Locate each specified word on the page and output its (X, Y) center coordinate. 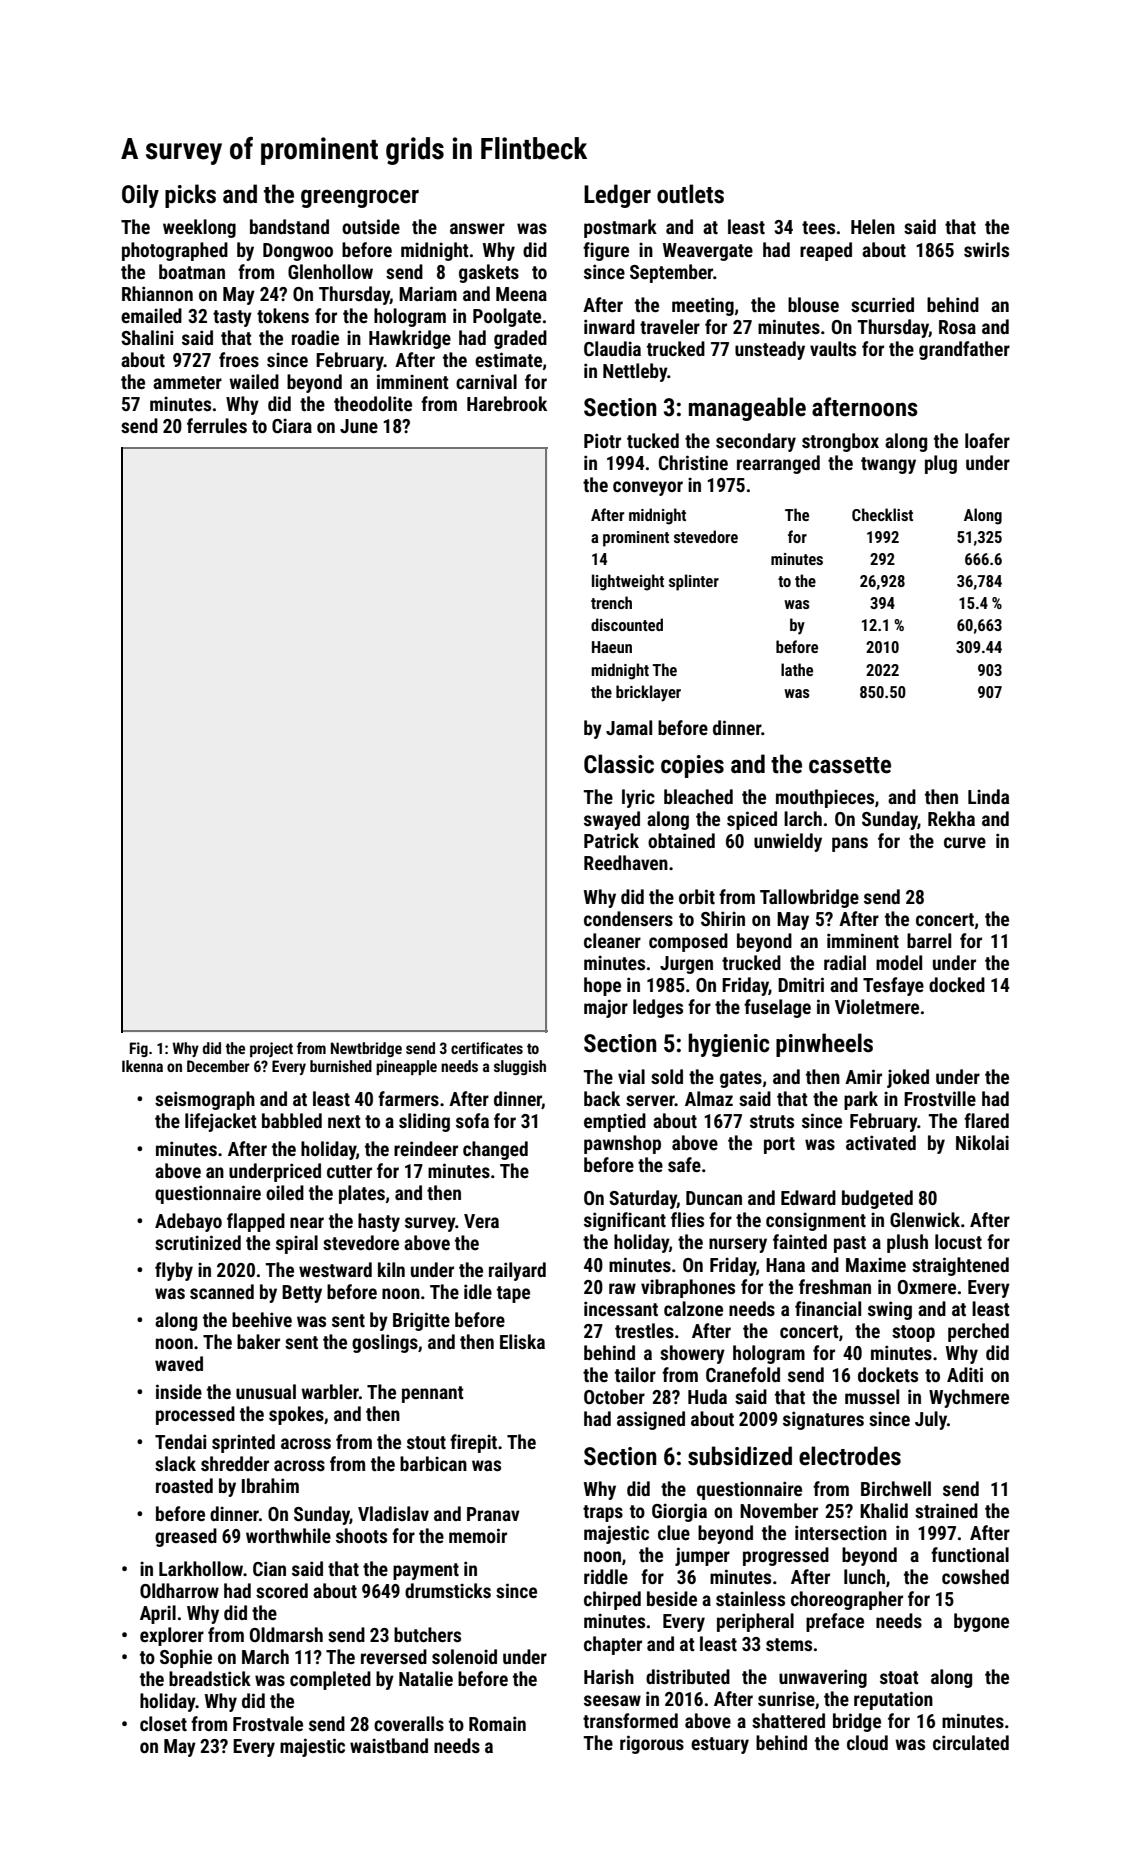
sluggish (520, 1067)
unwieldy (788, 842)
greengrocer (360, 198)
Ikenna (142, 1066)
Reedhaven (626, 862)
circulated (971, 1742)
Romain (497, 1723)
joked (908, 1078)
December (218, 1066)
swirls (986, 249)
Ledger (617, 196)
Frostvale (268, 1723)
